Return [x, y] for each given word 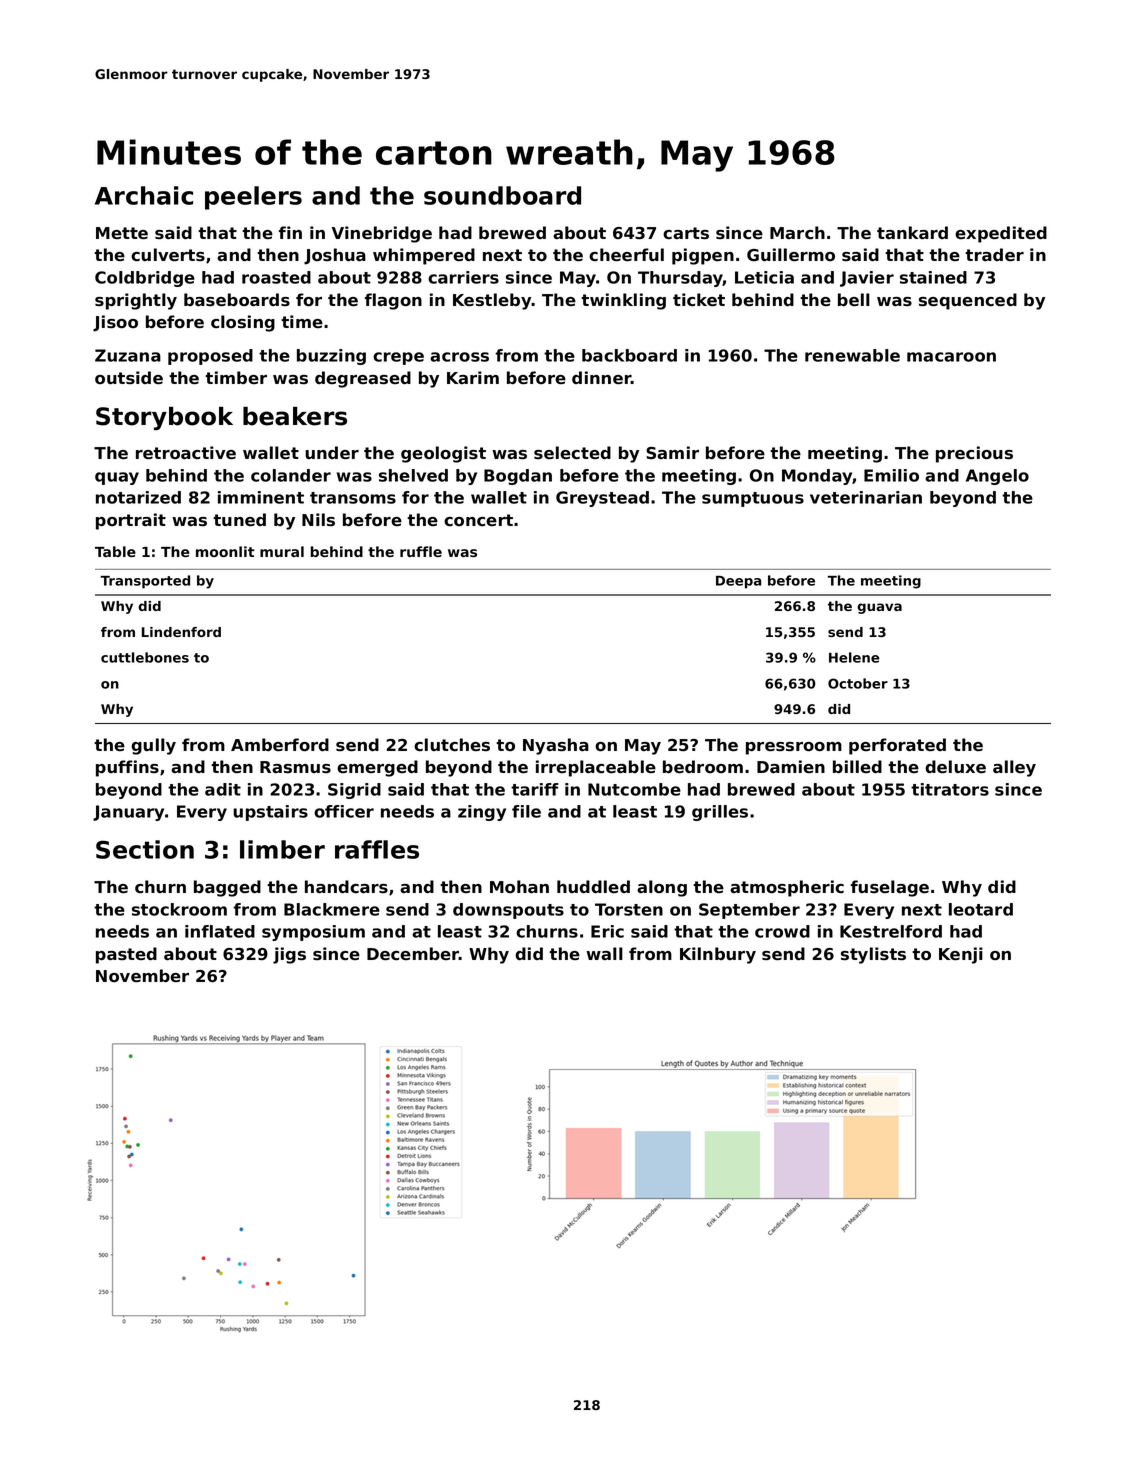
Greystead [602, 499]
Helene [854, 657]
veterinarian [866, 497]
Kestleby [492, 301]
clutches [452, 744]
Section [145, 849]
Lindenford [181, 632]
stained [933, 277]
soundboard [502, 195]
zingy [482, 813]
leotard [981, 909]
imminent [261, 497]
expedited [1001, 234]
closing [243, 323]
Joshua [335, 256]
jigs [289, 955]
